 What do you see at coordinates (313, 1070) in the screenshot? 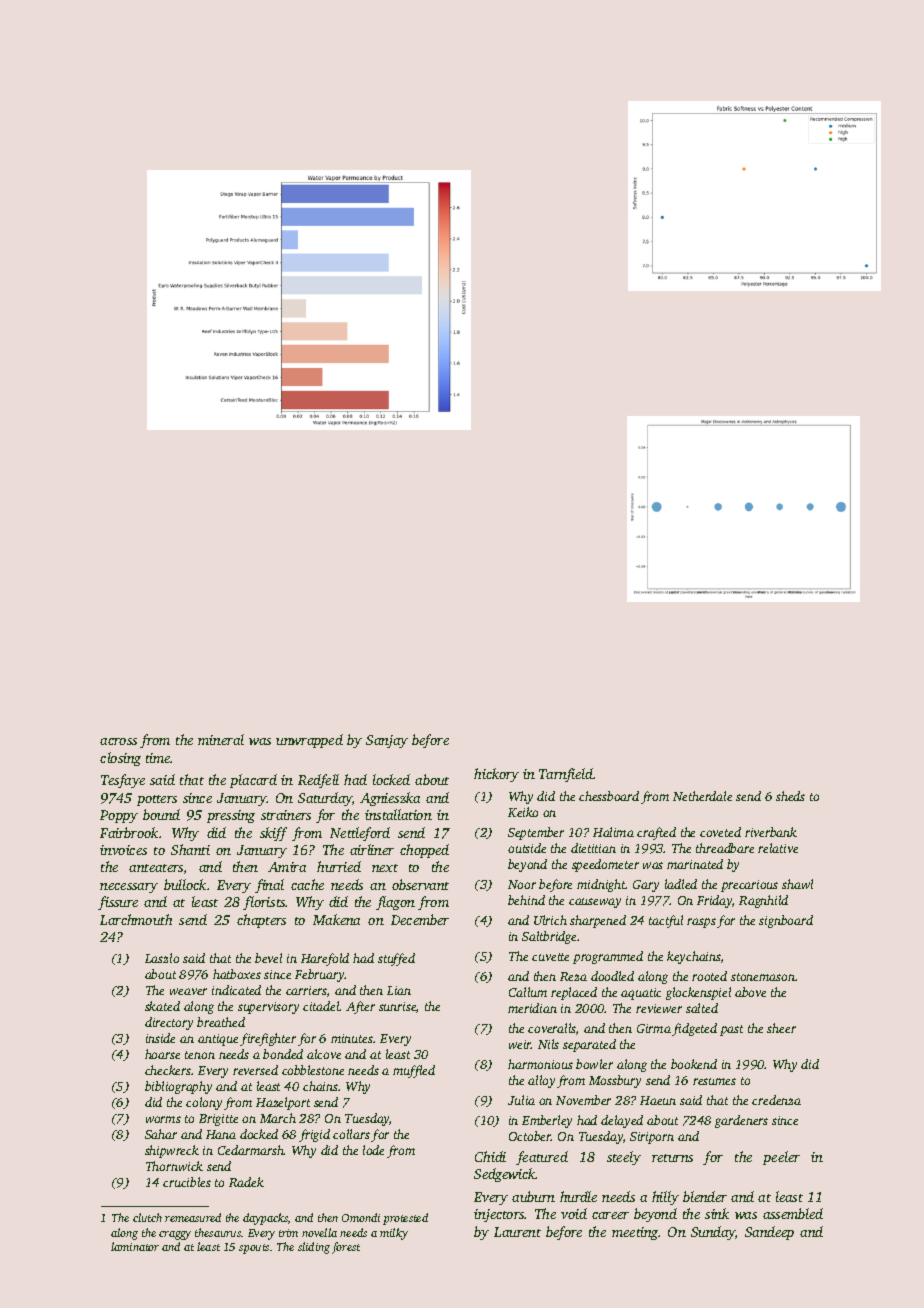
I see `cobblestone` at bounding box center [313, 1070].
